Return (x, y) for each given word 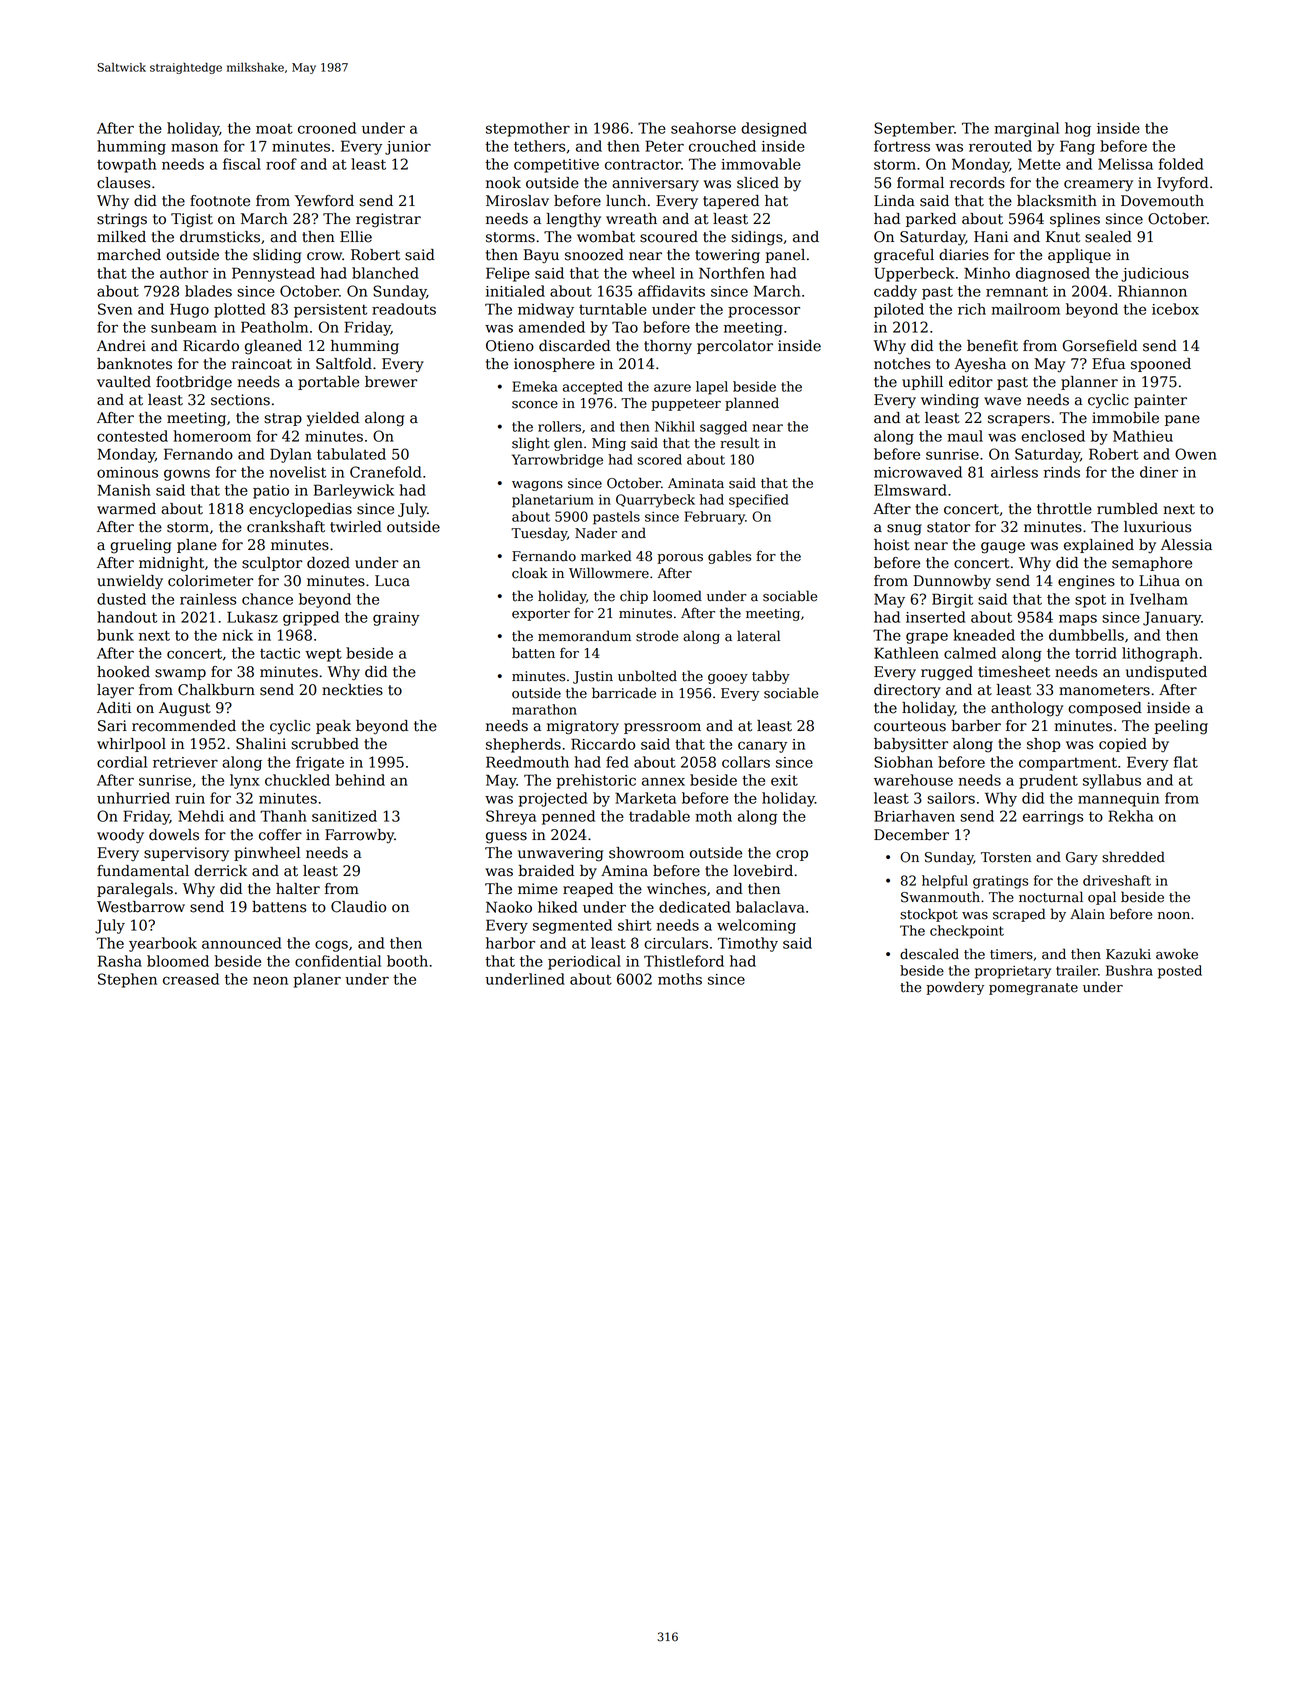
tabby (771, 677)
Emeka (535, 386)
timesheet (1014, 672)
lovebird (763, 871)
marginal (1026, 129)
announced (242, 943)
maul (965, 436)
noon (1174, 916)
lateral (758, 636)
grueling (140, 546)
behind (360, 780)
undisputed (1166, 673)
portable (328, 383)
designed (774, 129)
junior (408, 148)
